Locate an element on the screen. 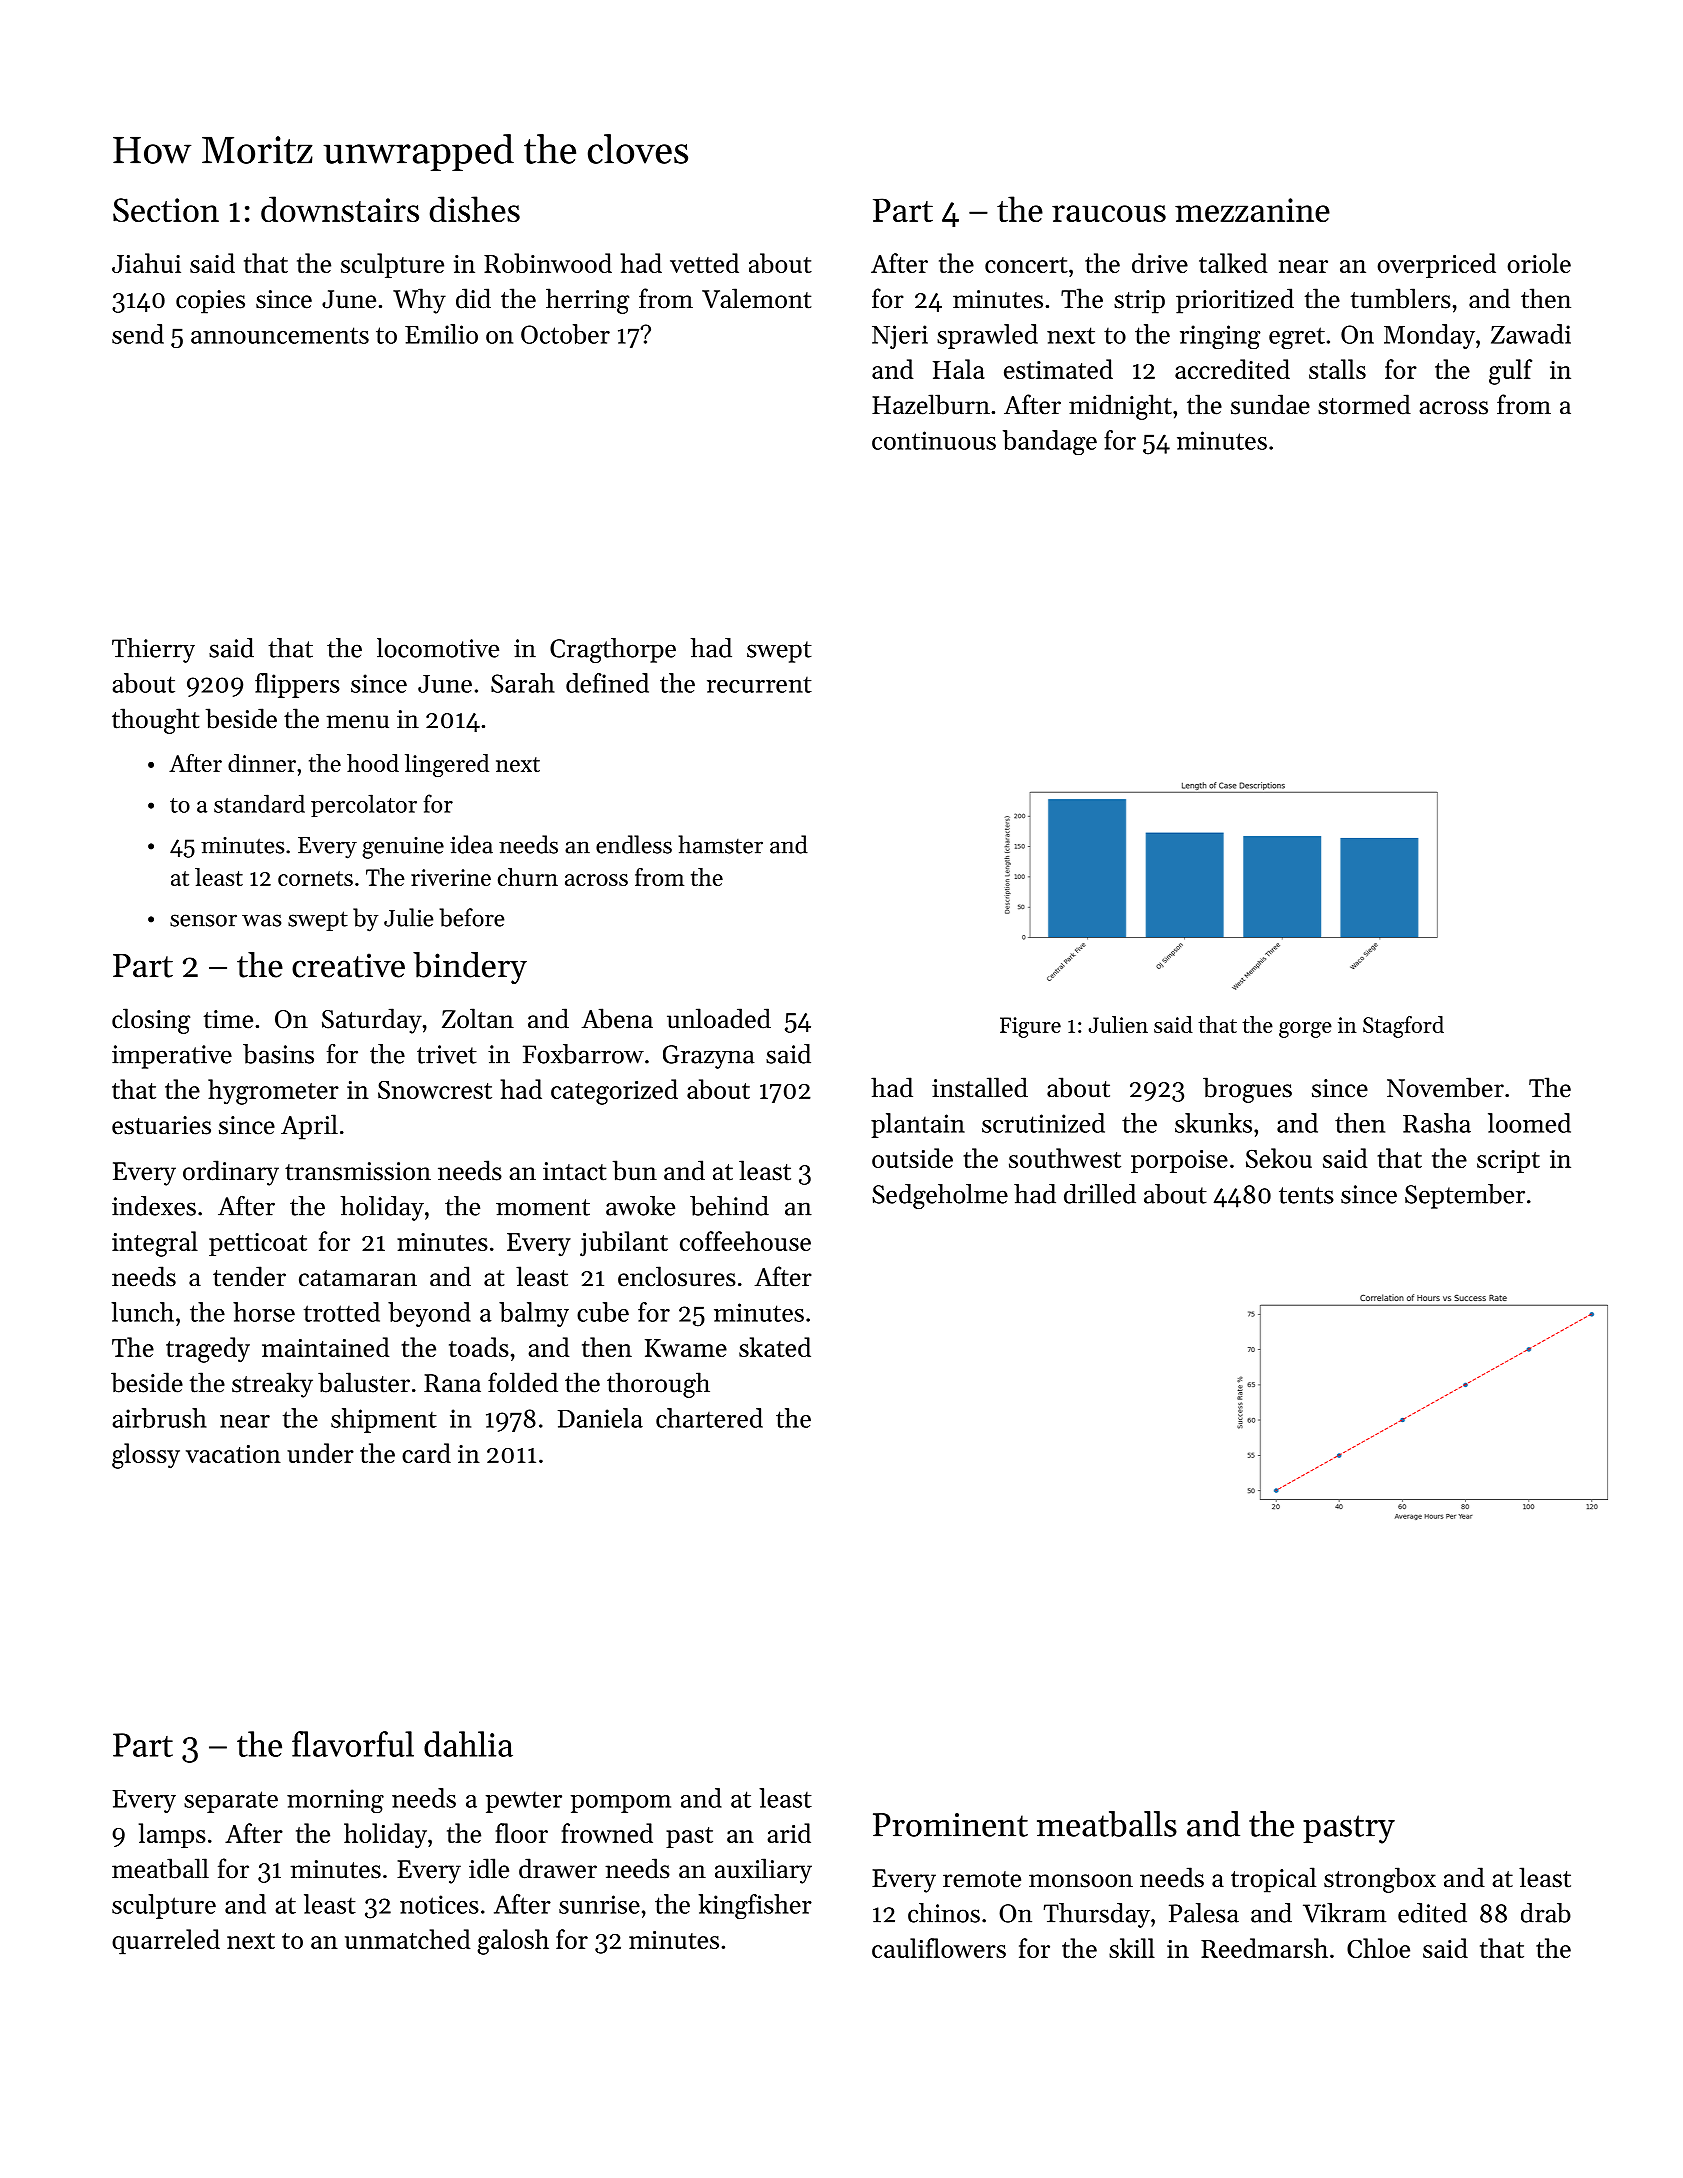  tropical is located at coordinates (1273, 1880).
